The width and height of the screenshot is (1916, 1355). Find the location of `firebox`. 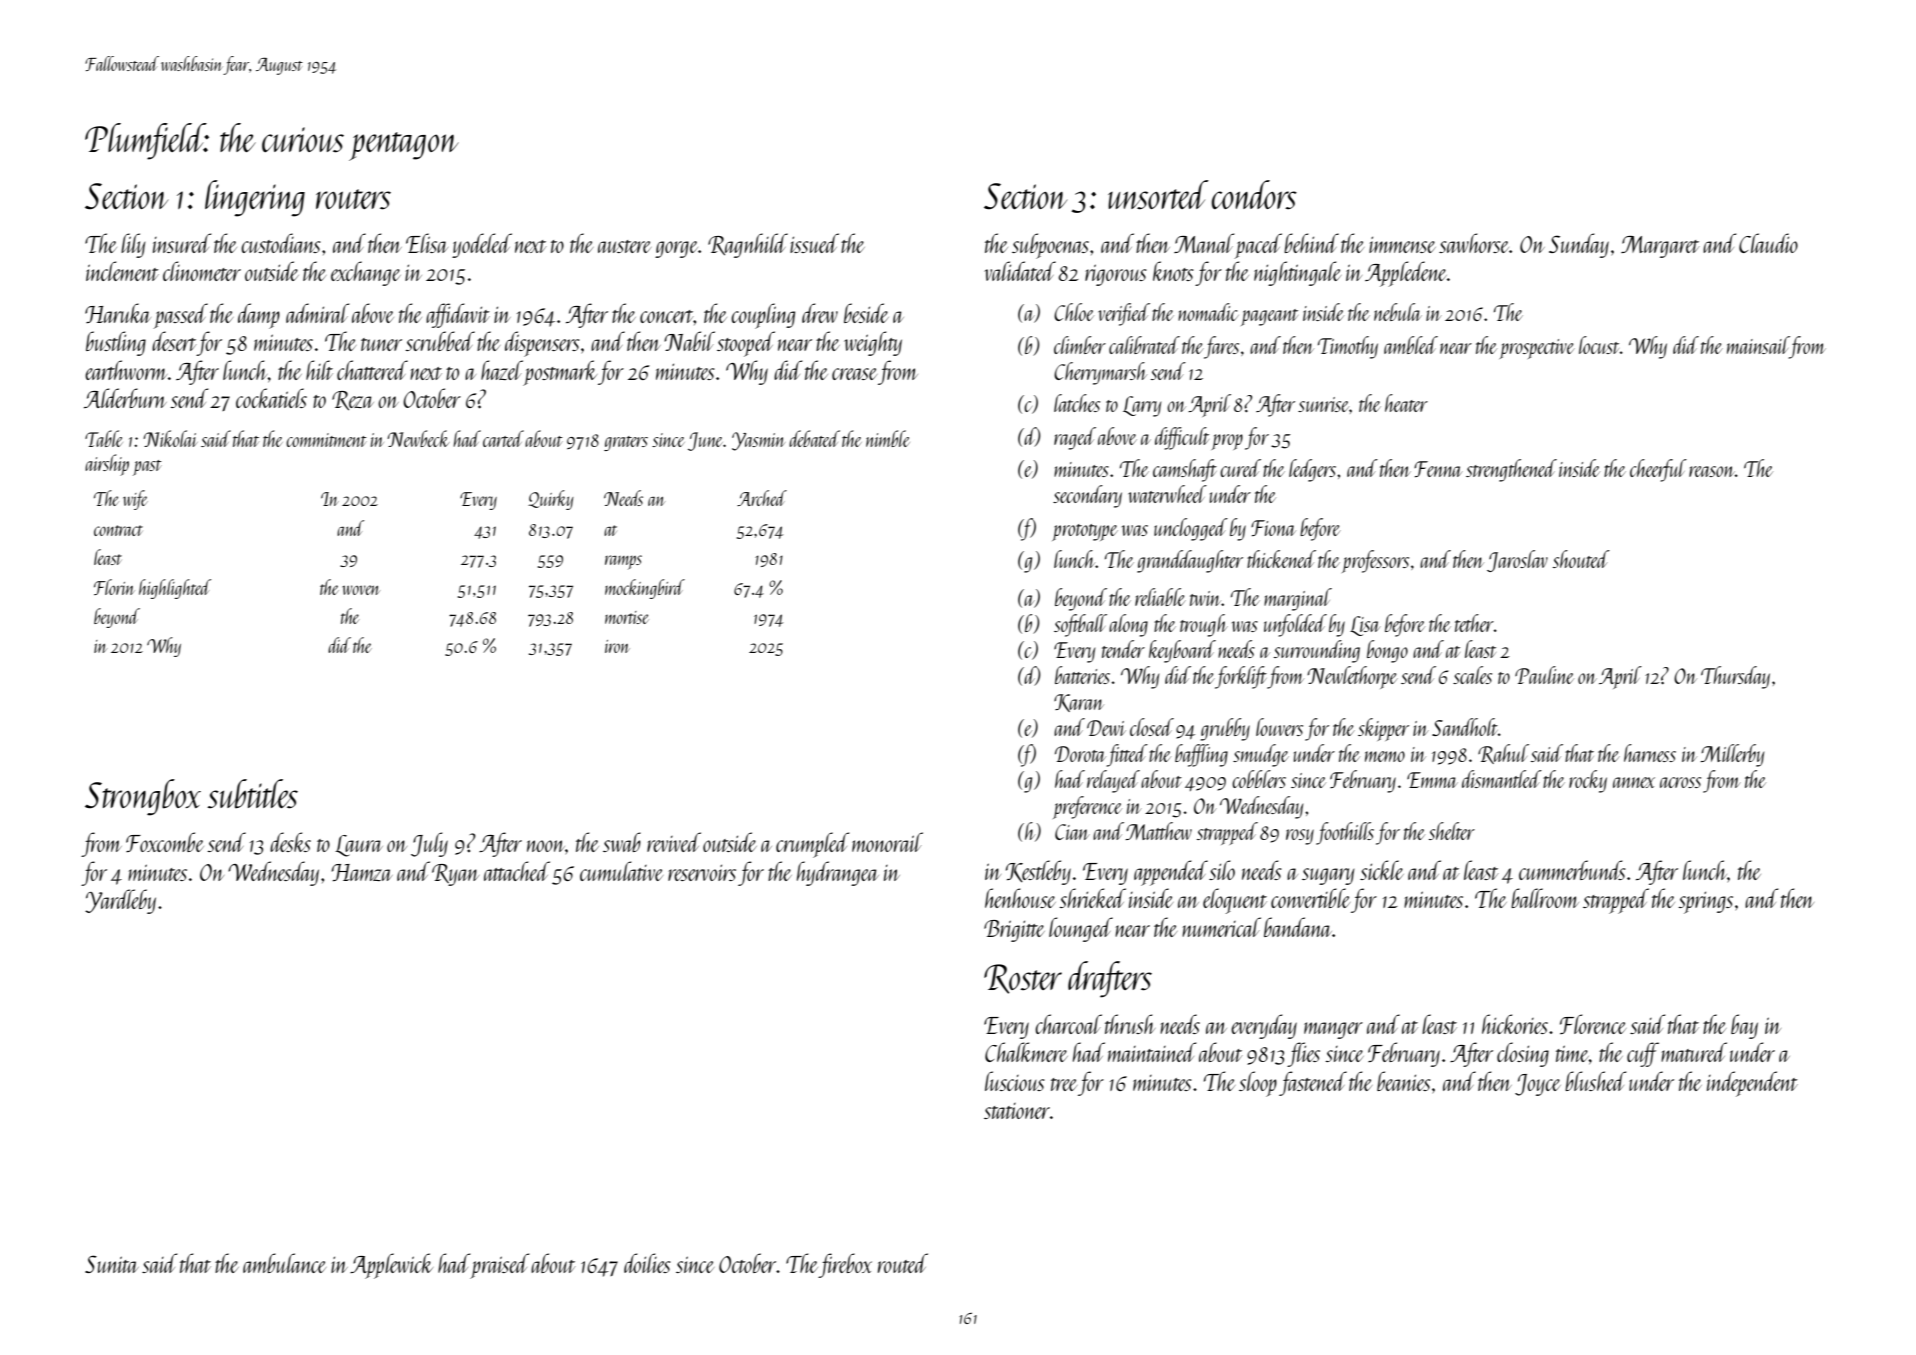

firebox is located at coordinates (845, 1265).
